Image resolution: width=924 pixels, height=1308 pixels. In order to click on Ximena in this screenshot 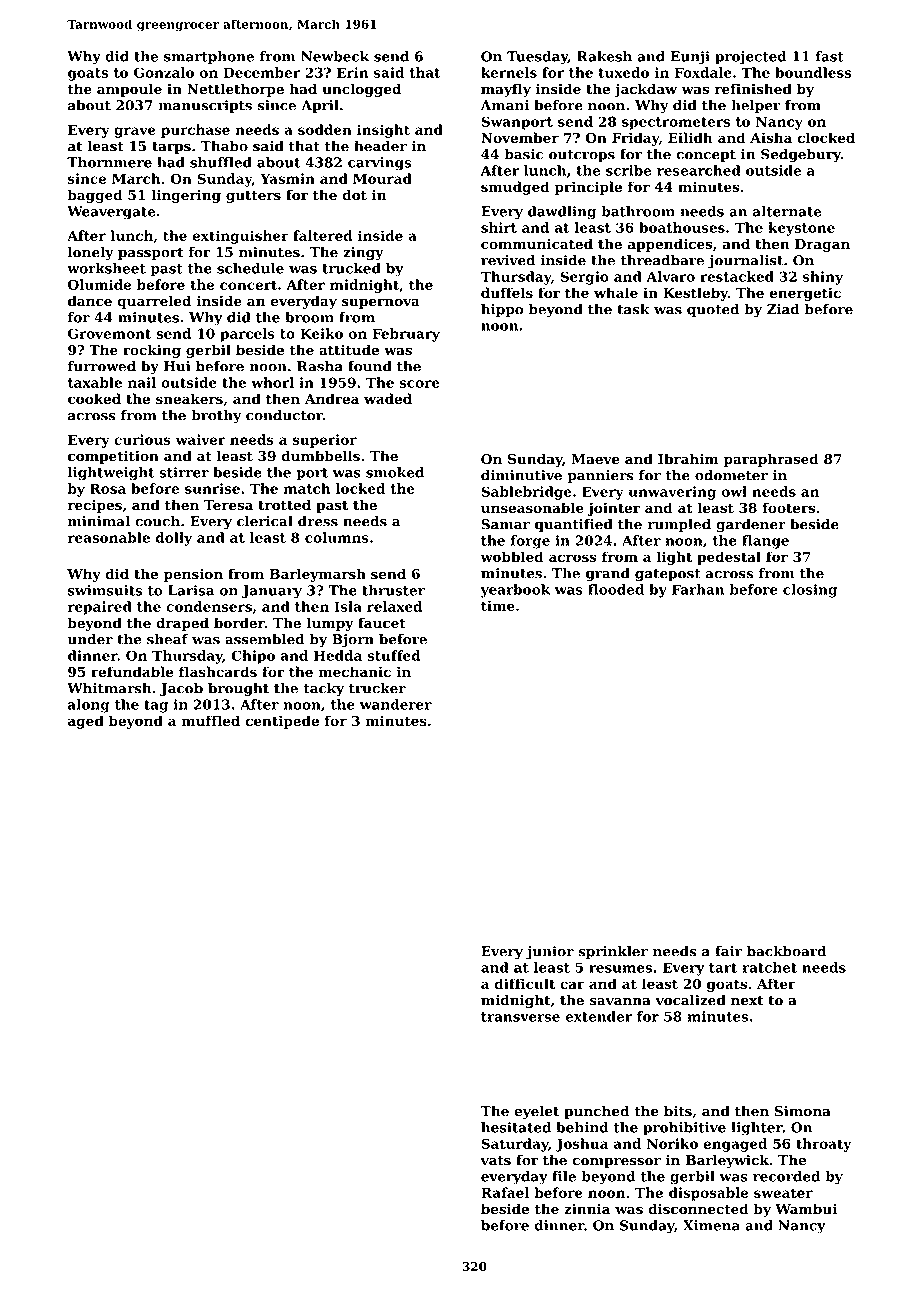, I will do `click(711, 1225)`.
